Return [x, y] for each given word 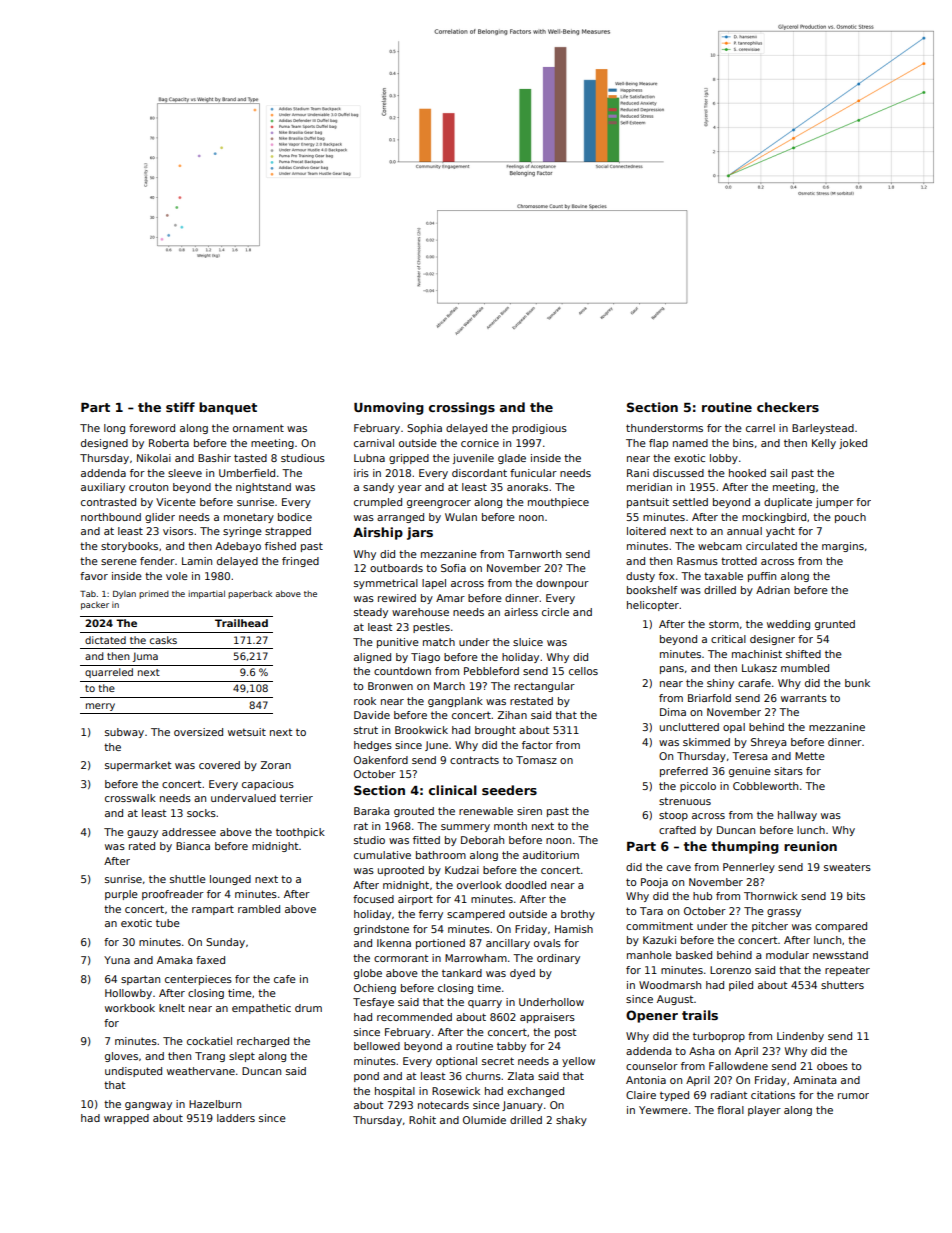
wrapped [126, 1119]
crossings [462, 408]
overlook [479, 885]
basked [694, 955]
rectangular [544, 687]
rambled [259, 909]
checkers [788, 407]
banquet [228, 408]
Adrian [773, 590]
